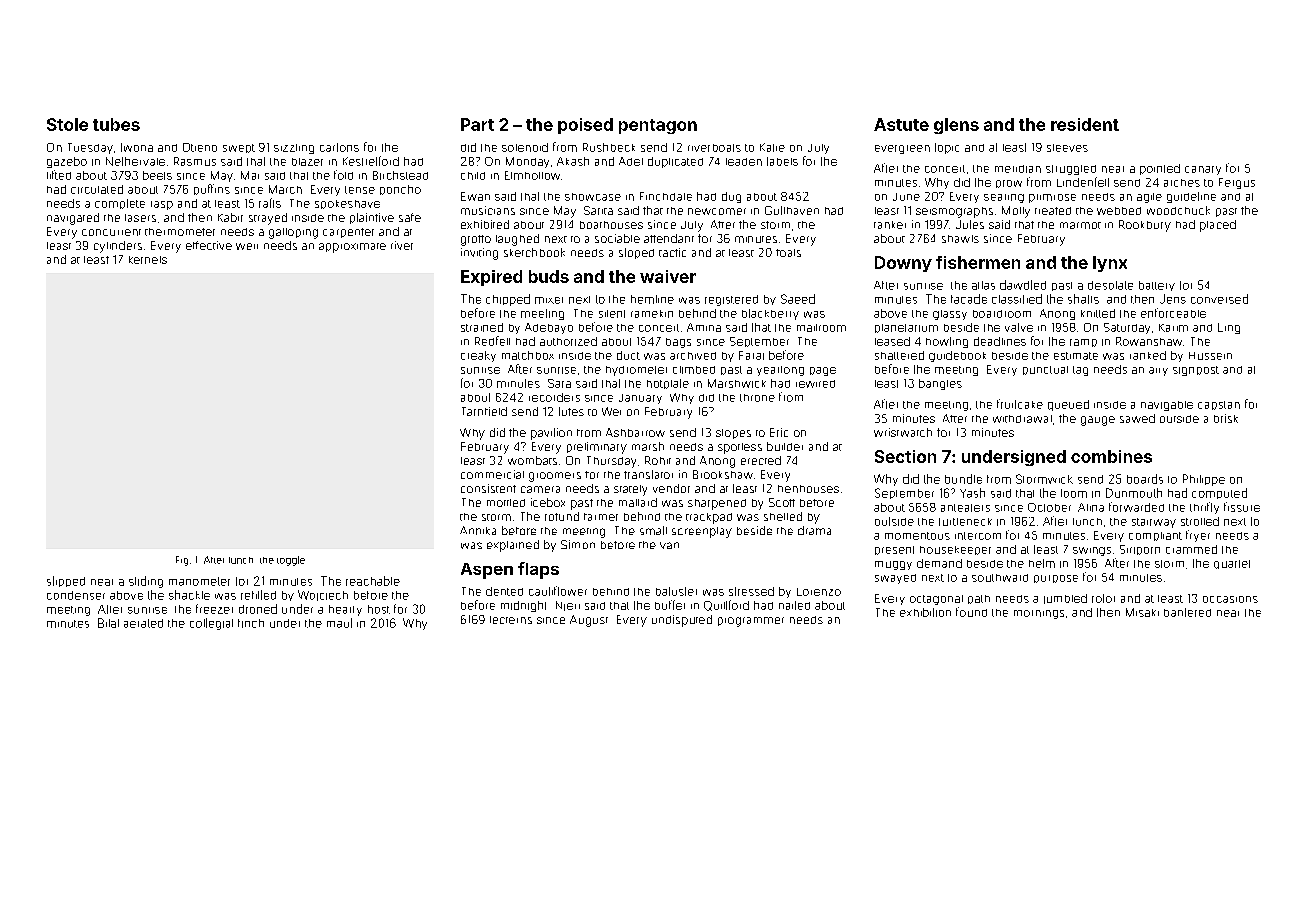 The height and width of the screenshot is (924, 1308). Describe the element at coordinates (1068, 405) in the screenshot. I see `queued` at that location.
